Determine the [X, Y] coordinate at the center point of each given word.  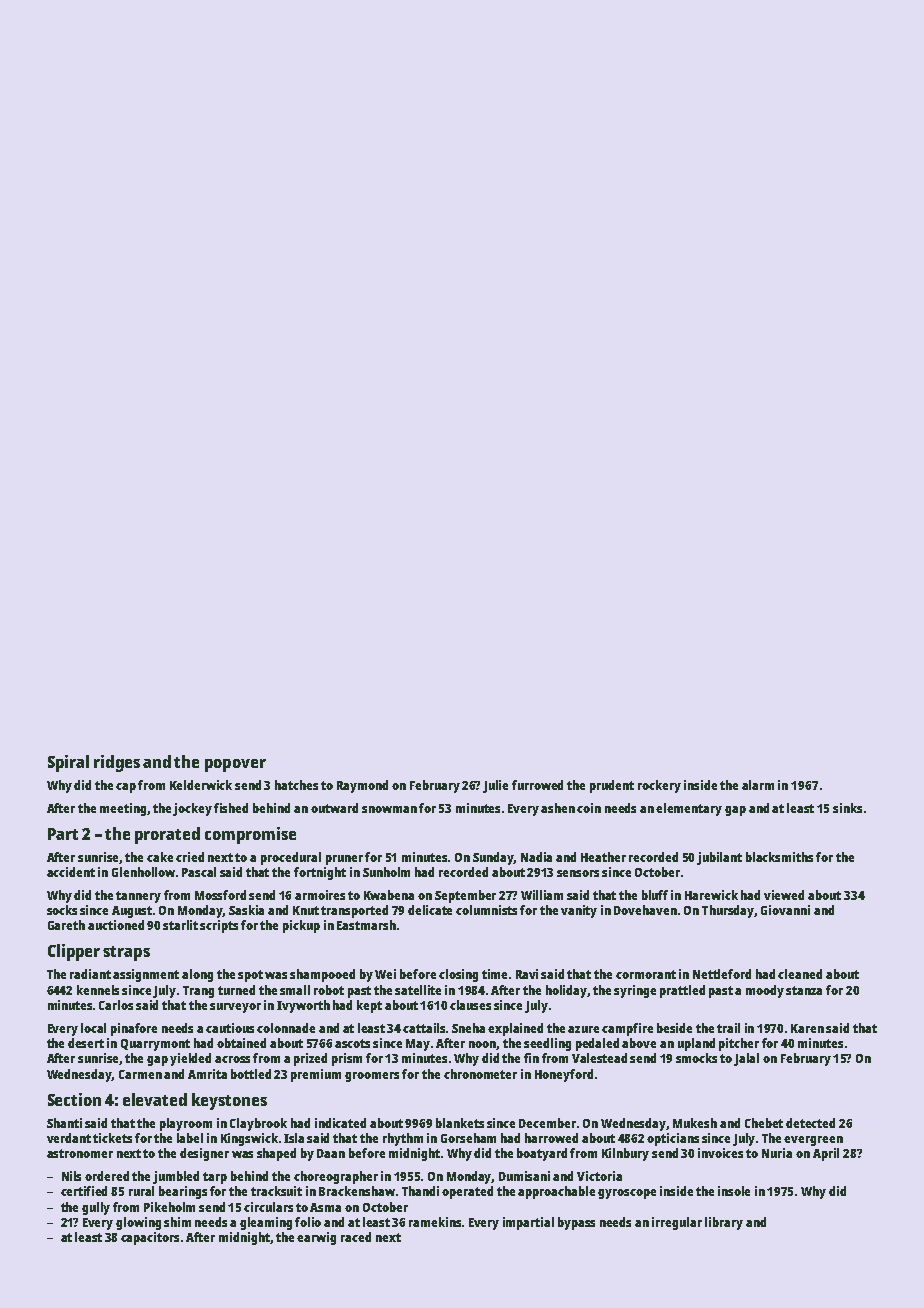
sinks [847, 808]
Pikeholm [169, 1207]
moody [765, 991]
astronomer [80, 1153]
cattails [424, 1028]
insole [734, 1191]
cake [160, 857]
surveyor [235, 1008]
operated [467, 1192]
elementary [689, 809]
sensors [578, 873]
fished [231, 808]
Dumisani [524, 1176]
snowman [389, 809]
